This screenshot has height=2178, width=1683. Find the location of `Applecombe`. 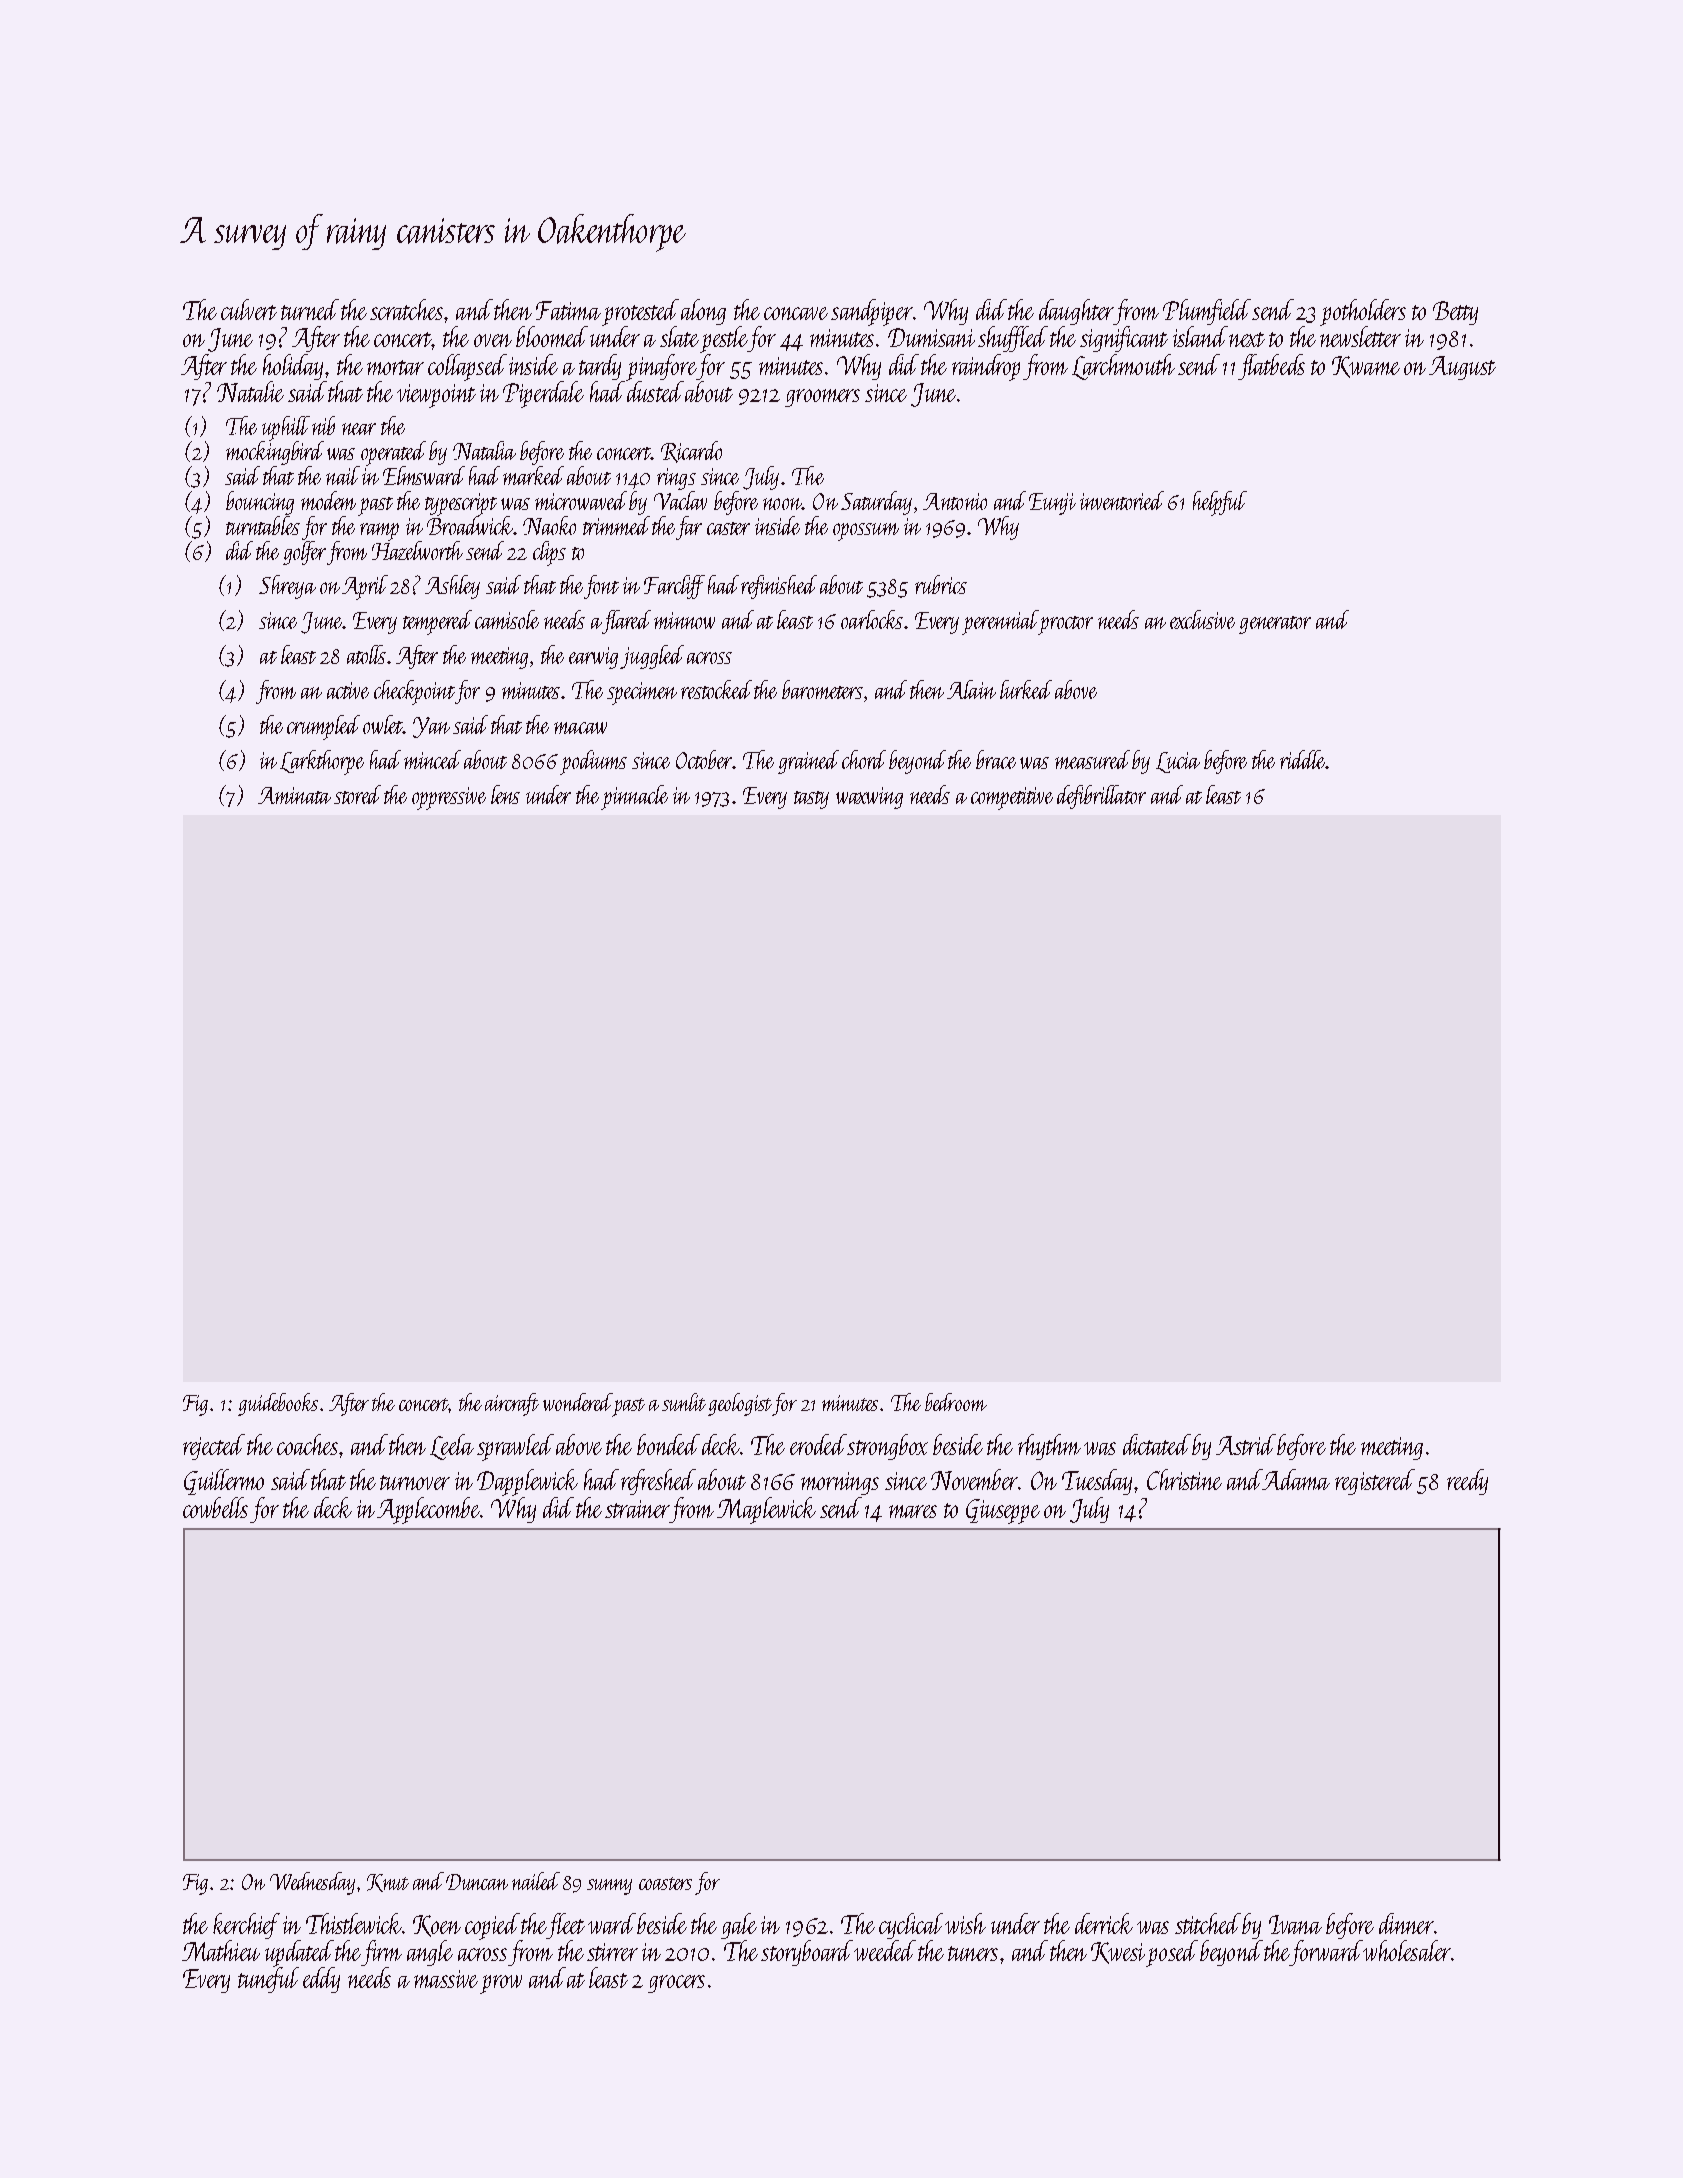

Applecombe is located at coordinates (428, 1510).
